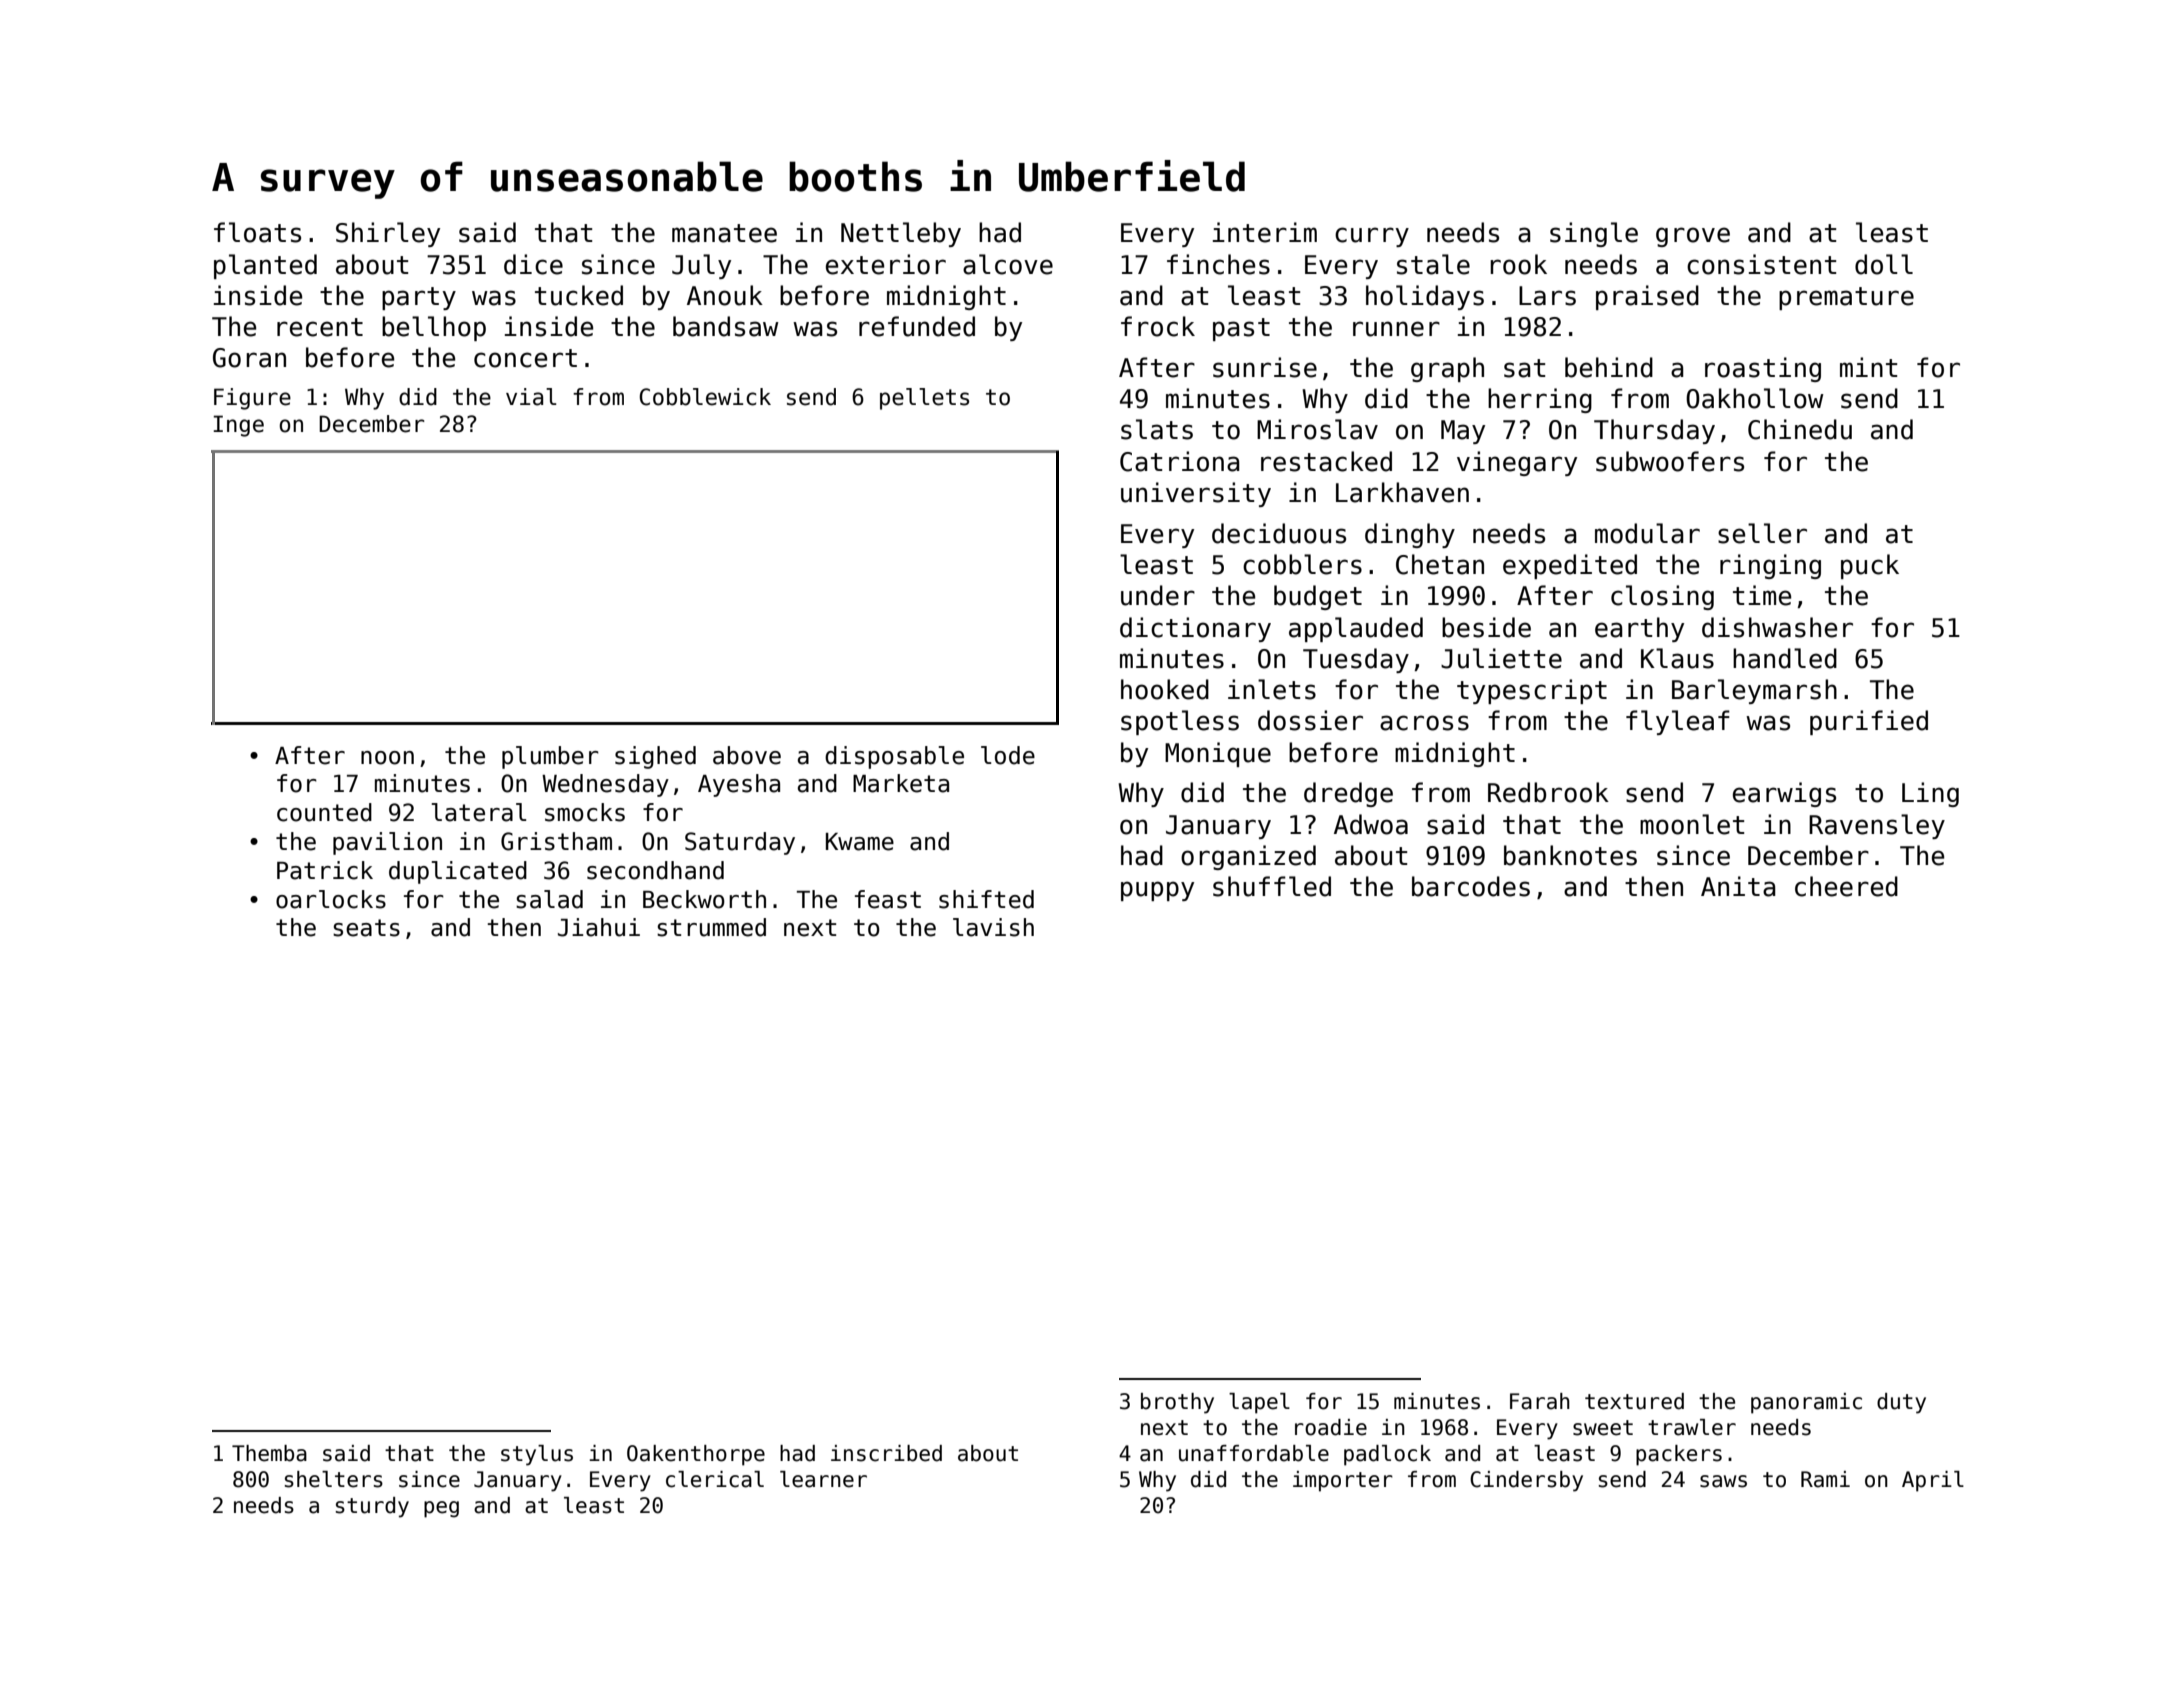 Image resolution: width=2178 pixels, height=1683 pixels. I want to click on peg, so click(441, 1509).
